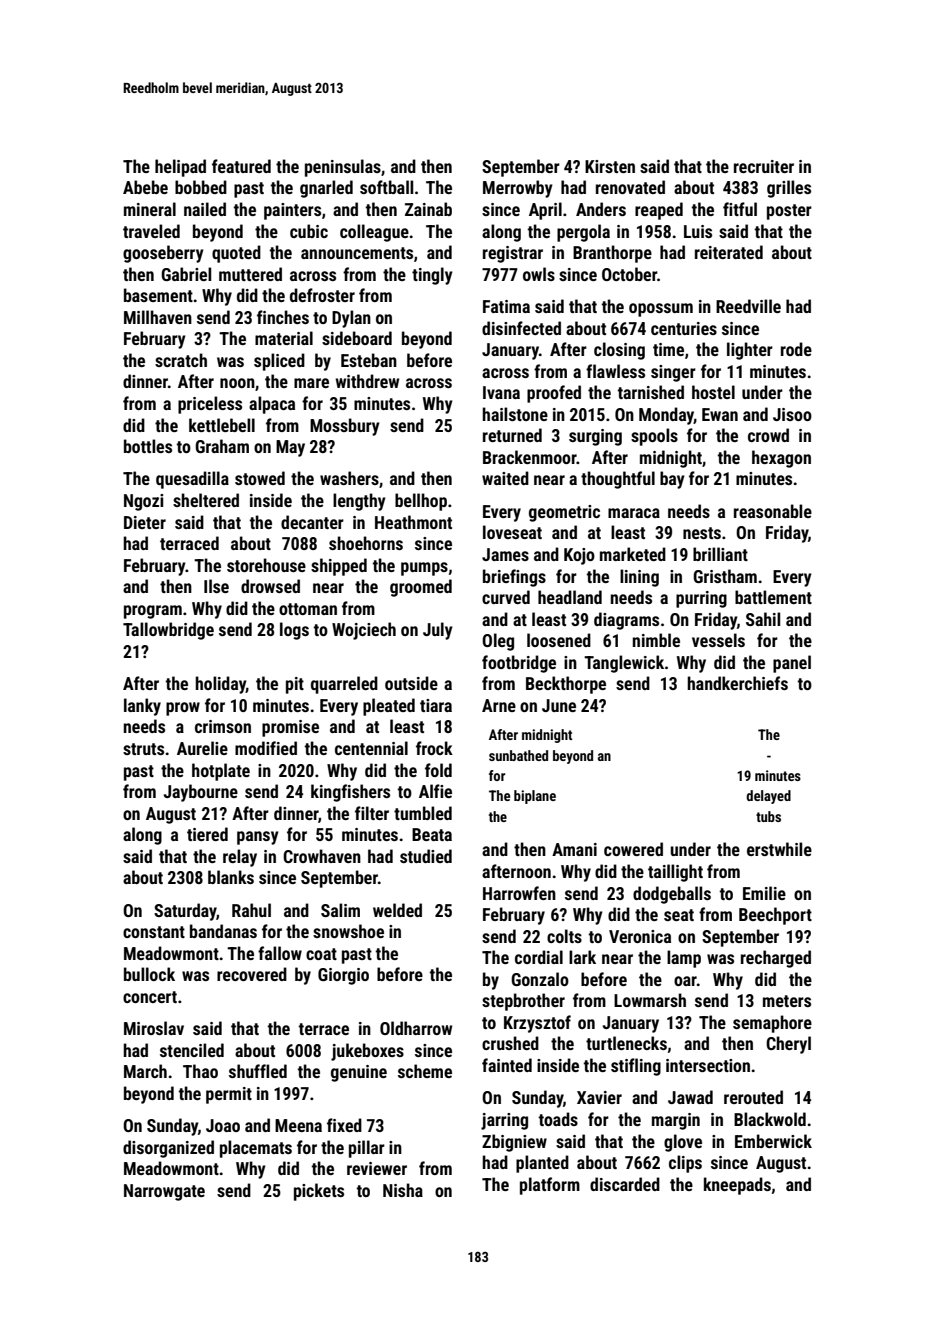  What do you see at coordinates (180, 168) in the page?
I see `helipad` at bounding box center [180, 168].
